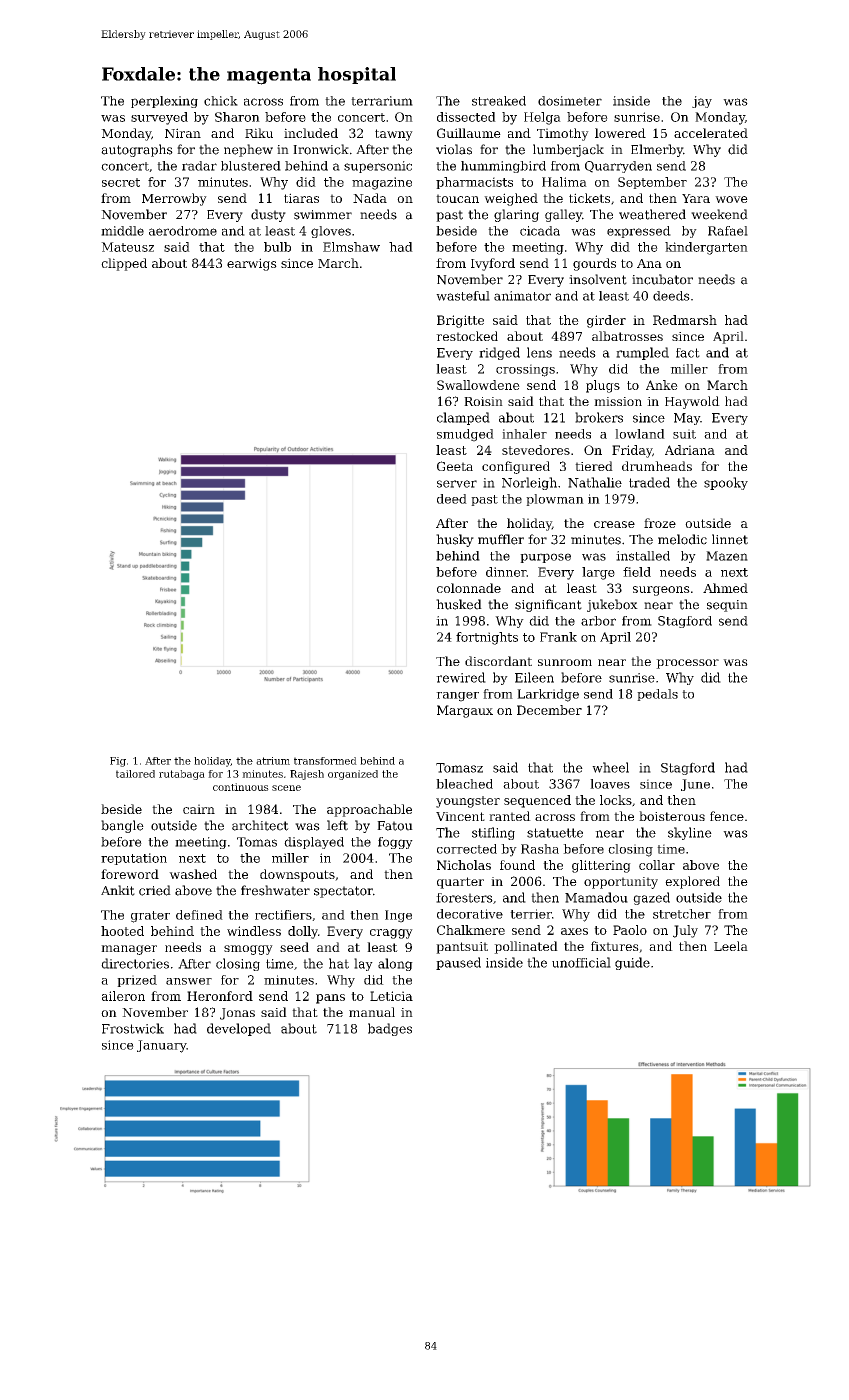 Image resolution: width=849 pixels, height=1400 pixels. I want to click on Niran, so click(183, 133).
